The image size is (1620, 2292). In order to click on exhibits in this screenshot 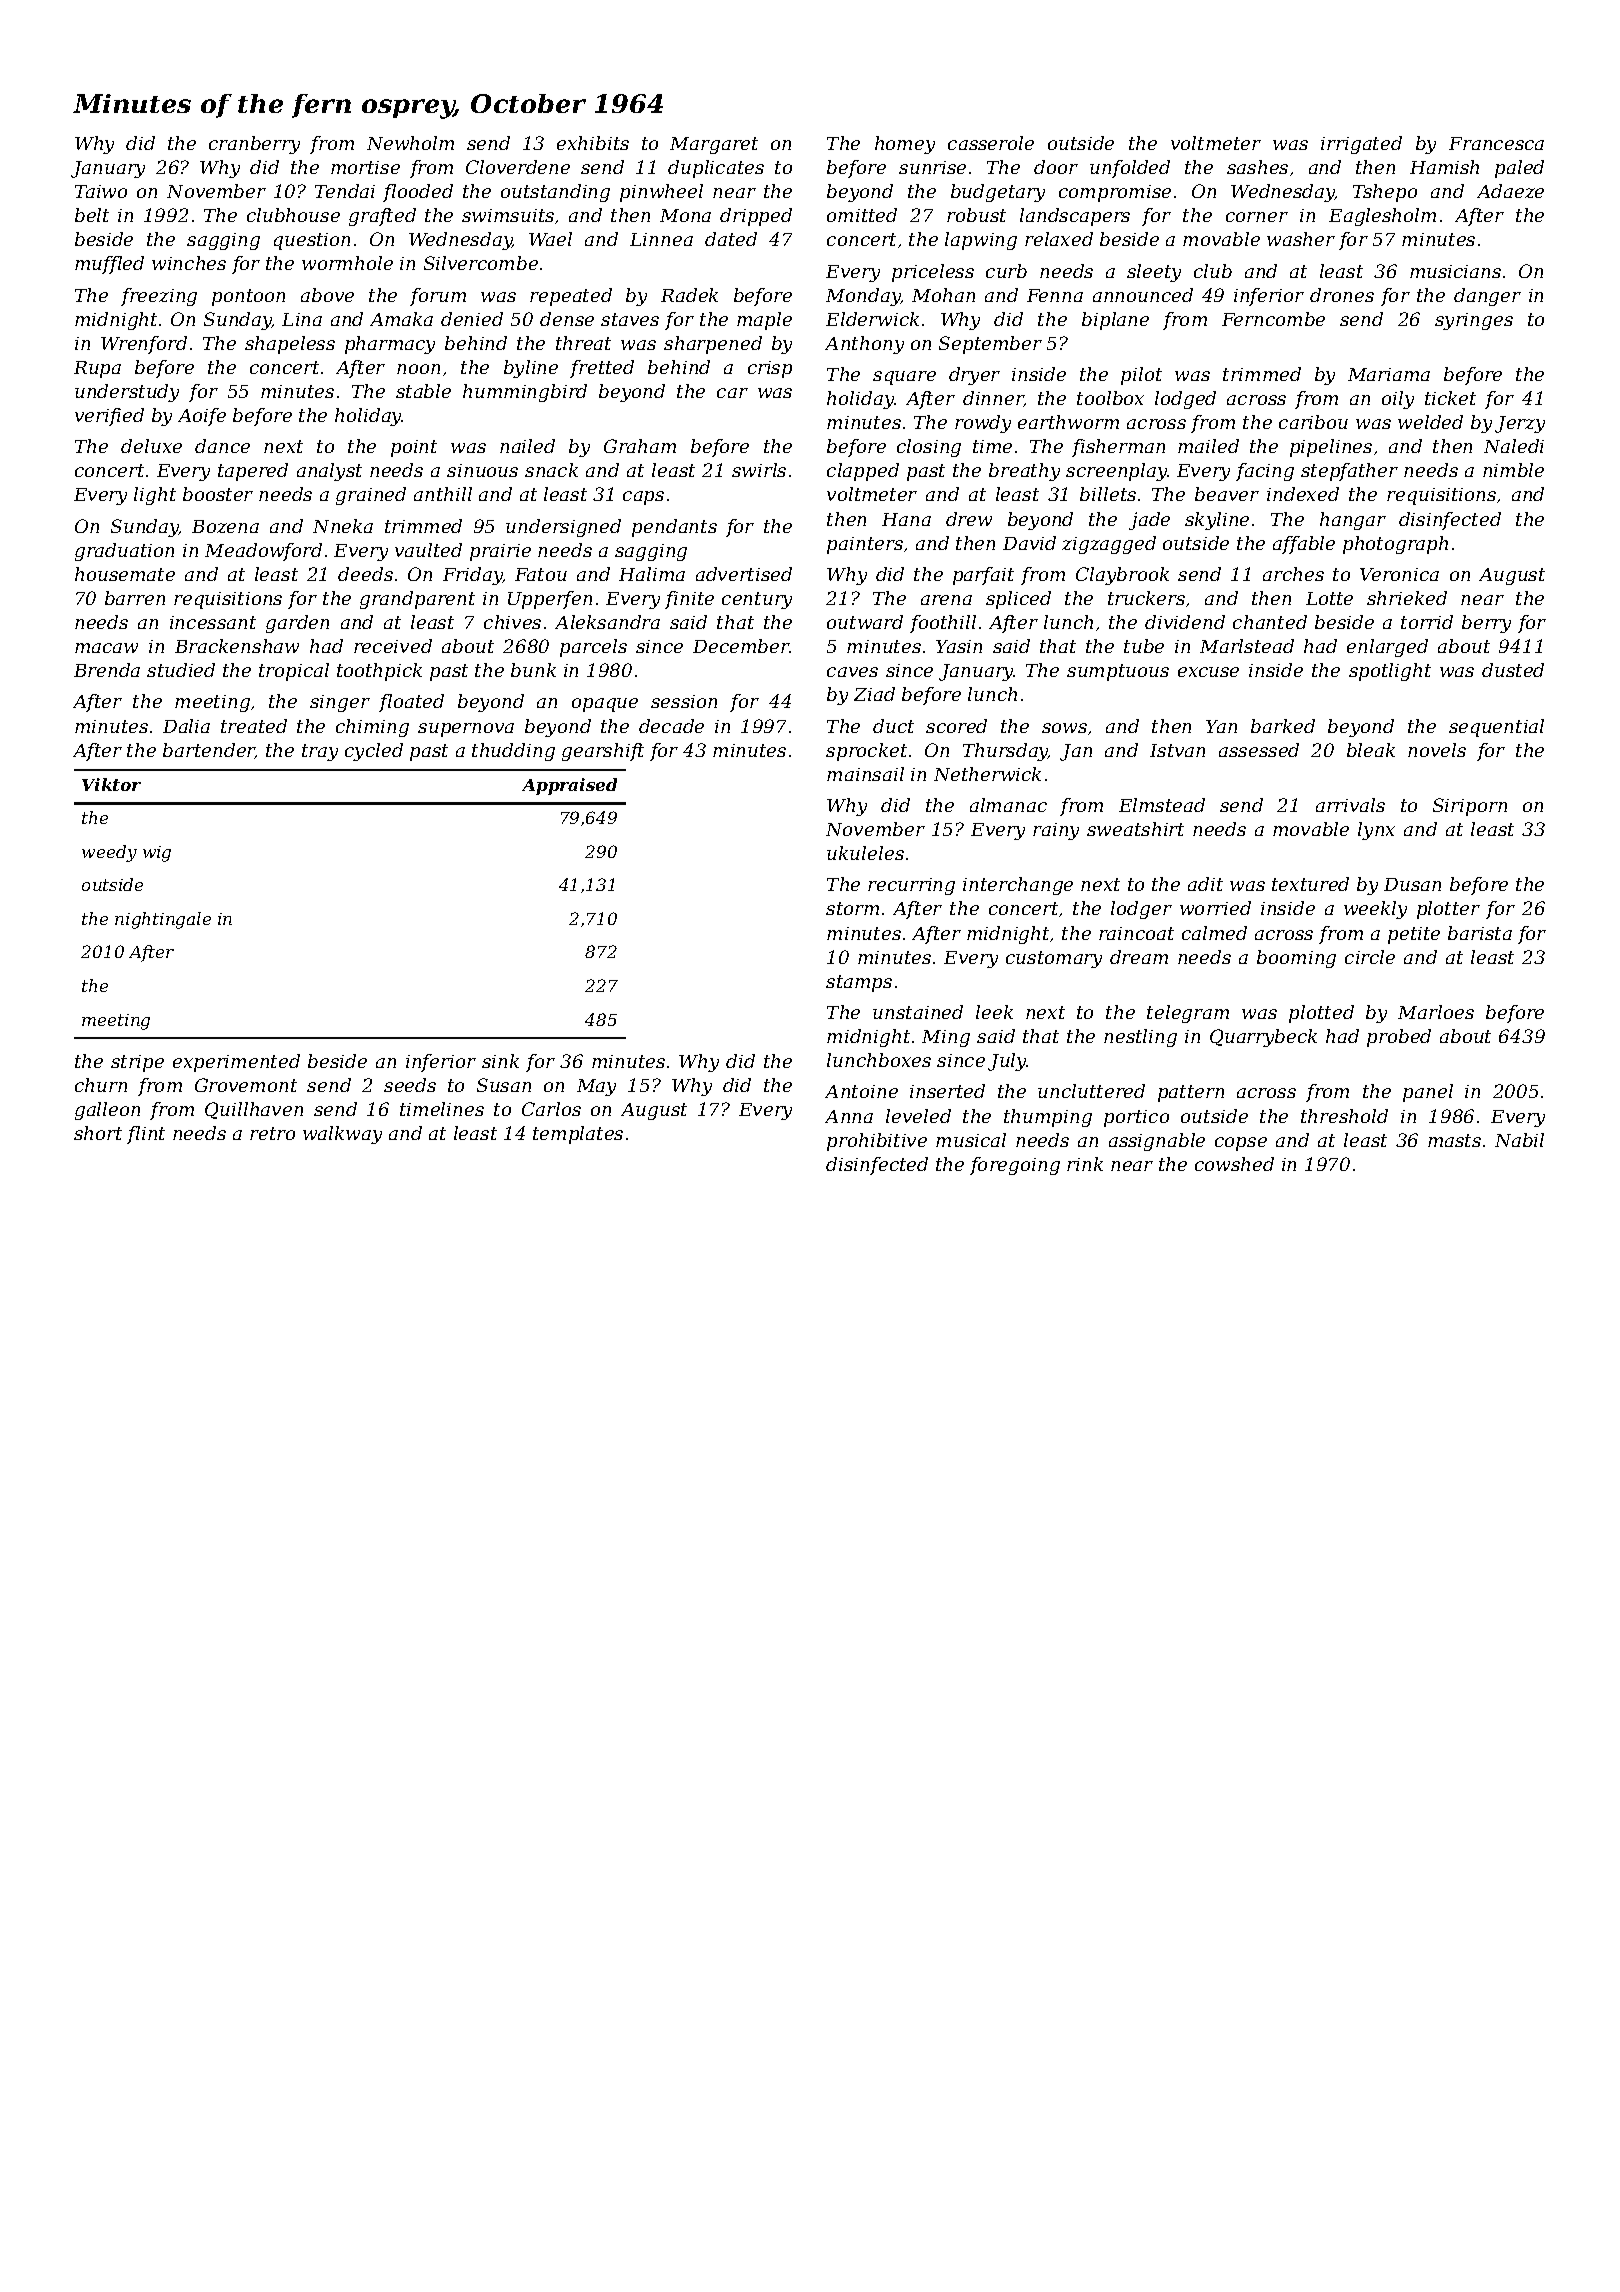, I will do `click(593, 143)`.
